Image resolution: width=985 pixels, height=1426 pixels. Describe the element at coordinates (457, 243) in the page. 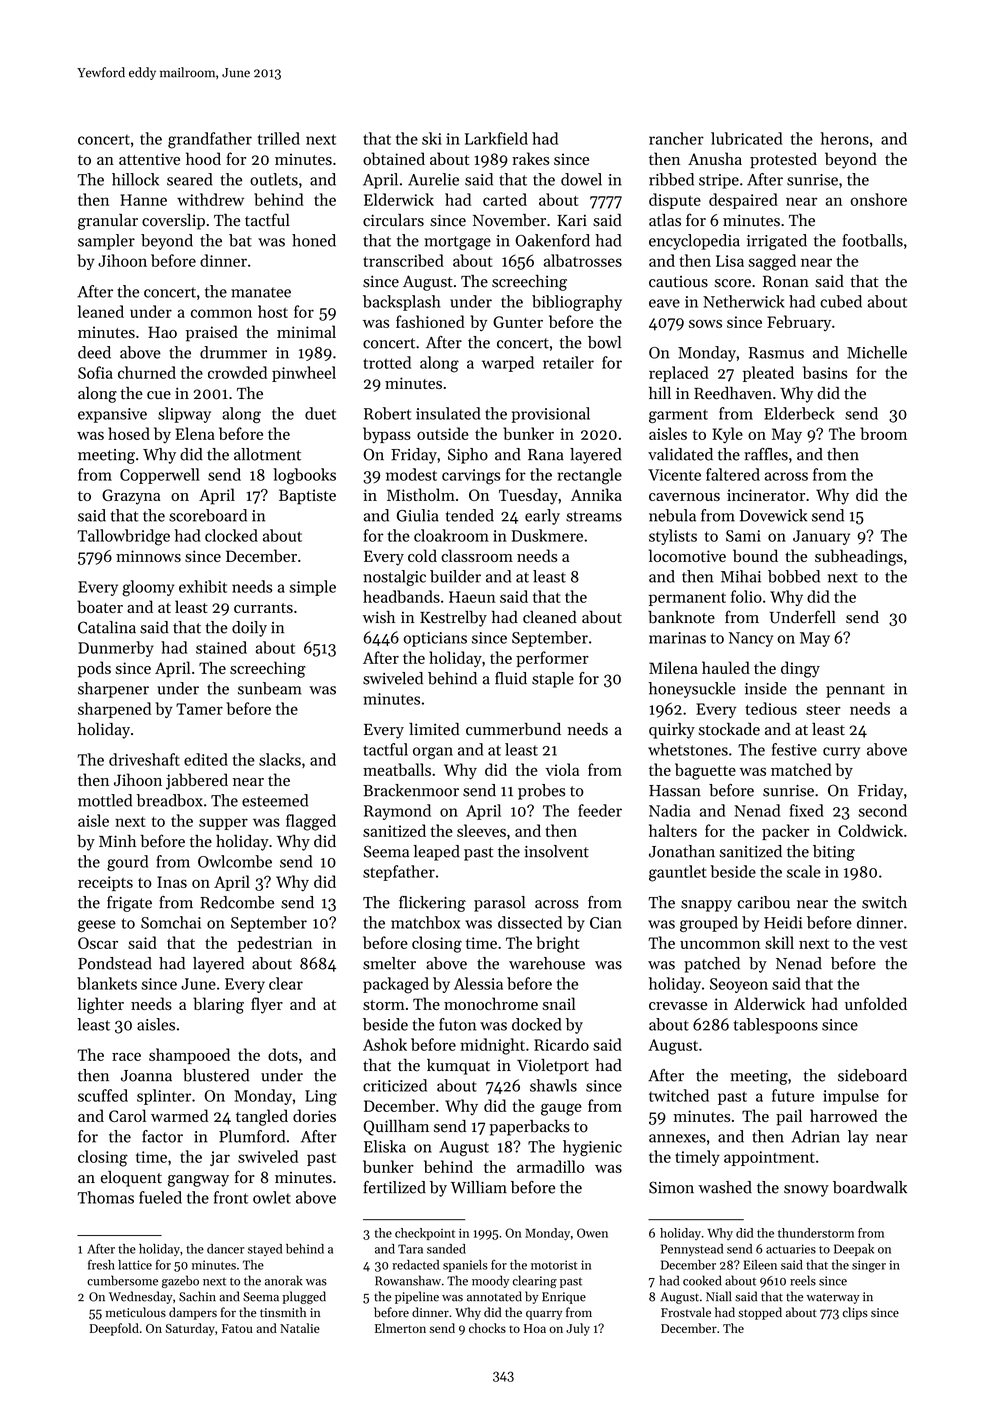

I see `mortgage` at that location.
